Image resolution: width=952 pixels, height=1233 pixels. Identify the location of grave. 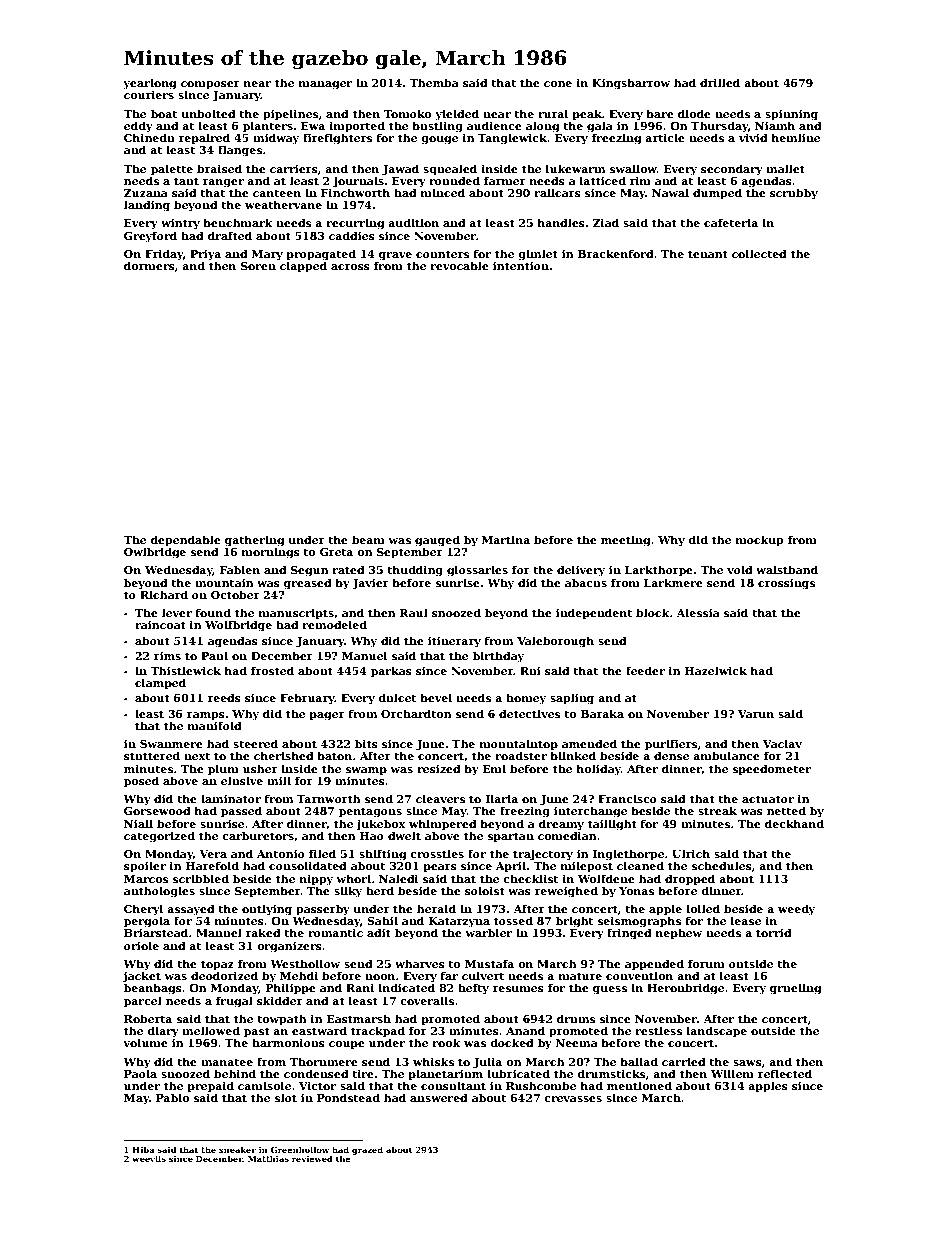
(395, 256).
